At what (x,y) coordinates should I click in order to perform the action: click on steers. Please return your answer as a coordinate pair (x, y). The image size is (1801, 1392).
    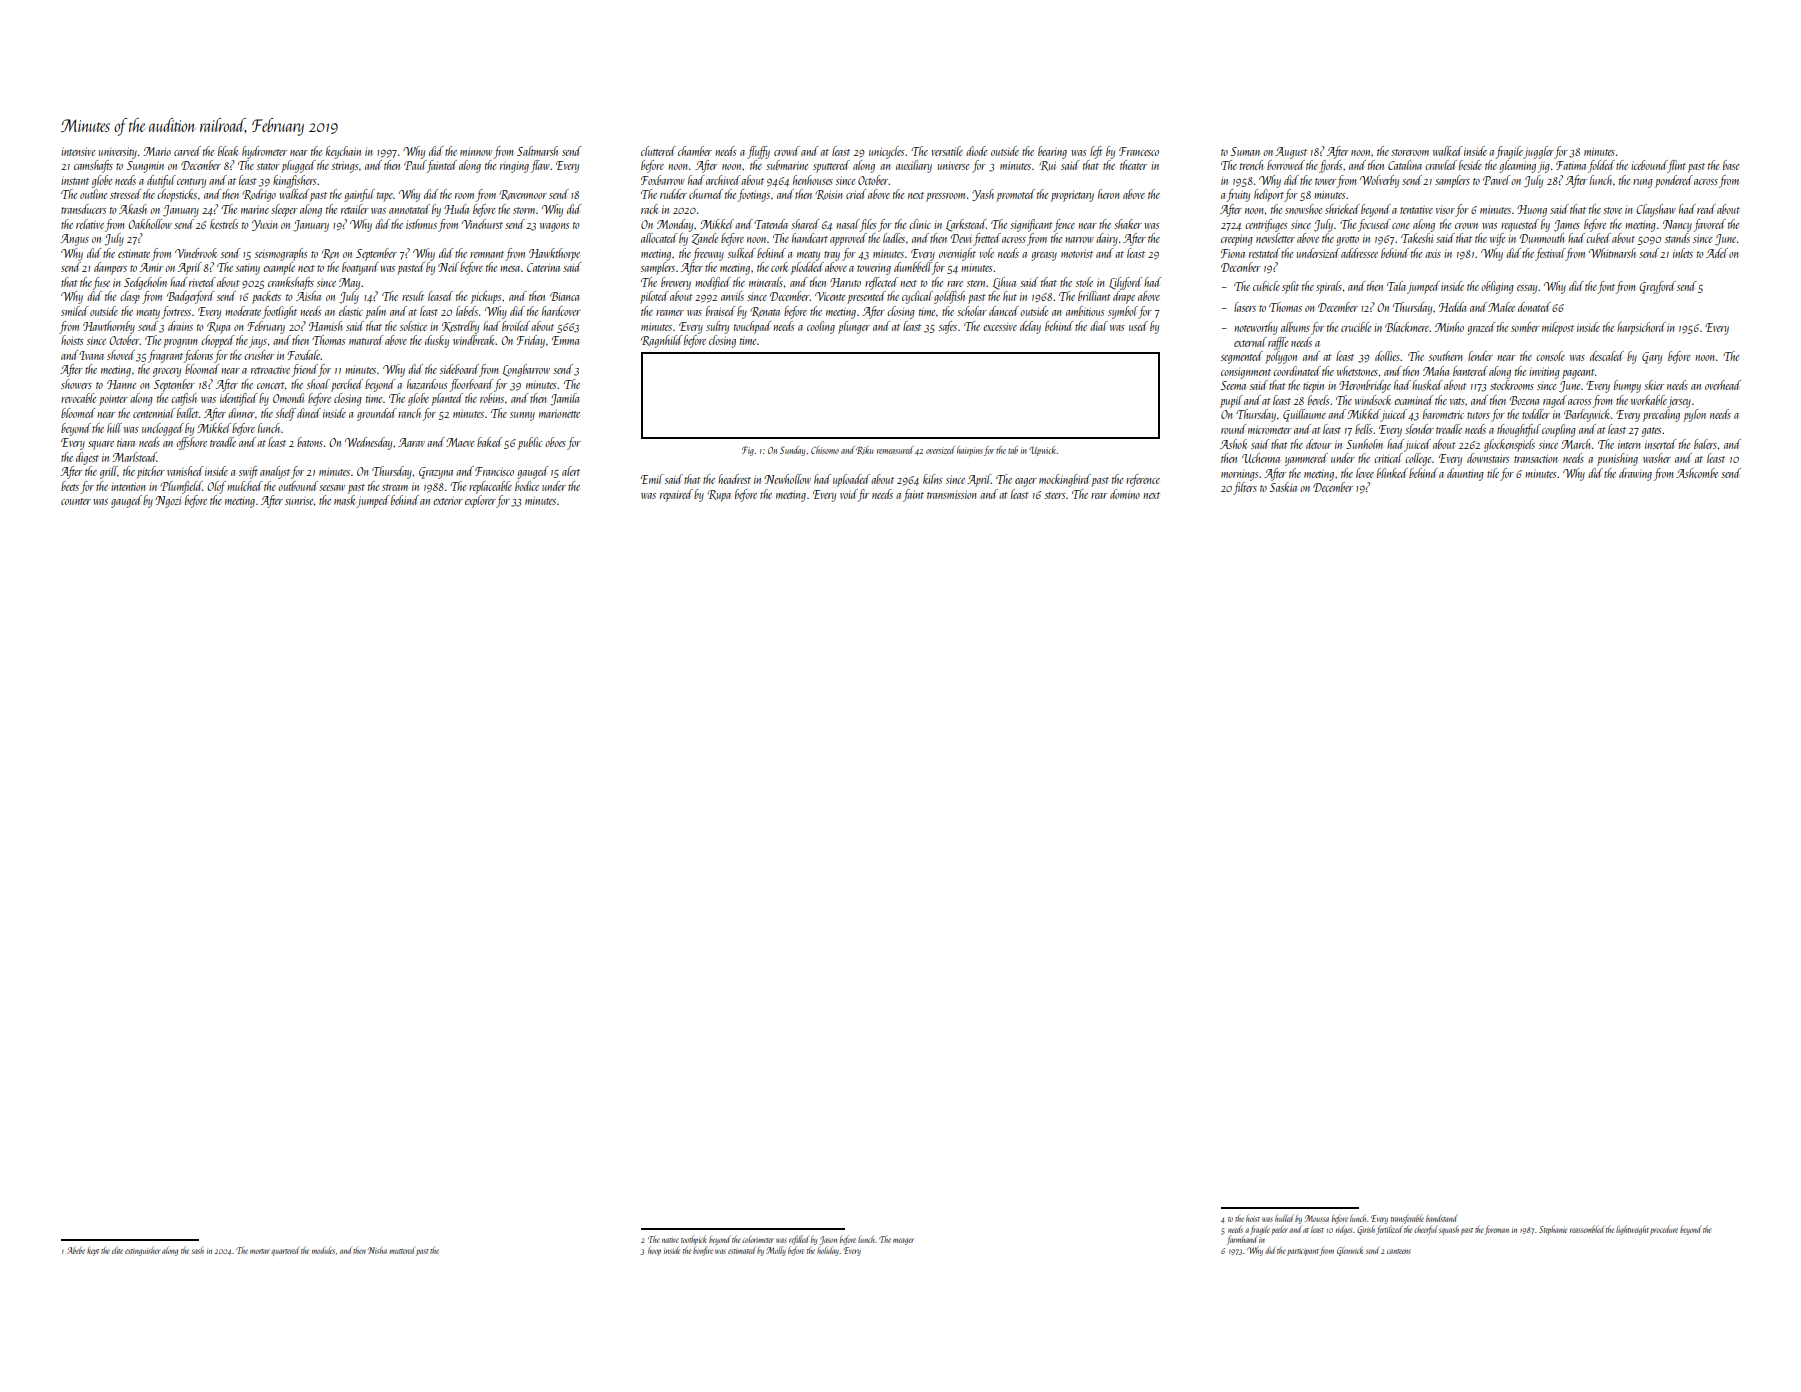
    Looking at the image, I should click on (1055, 495).
